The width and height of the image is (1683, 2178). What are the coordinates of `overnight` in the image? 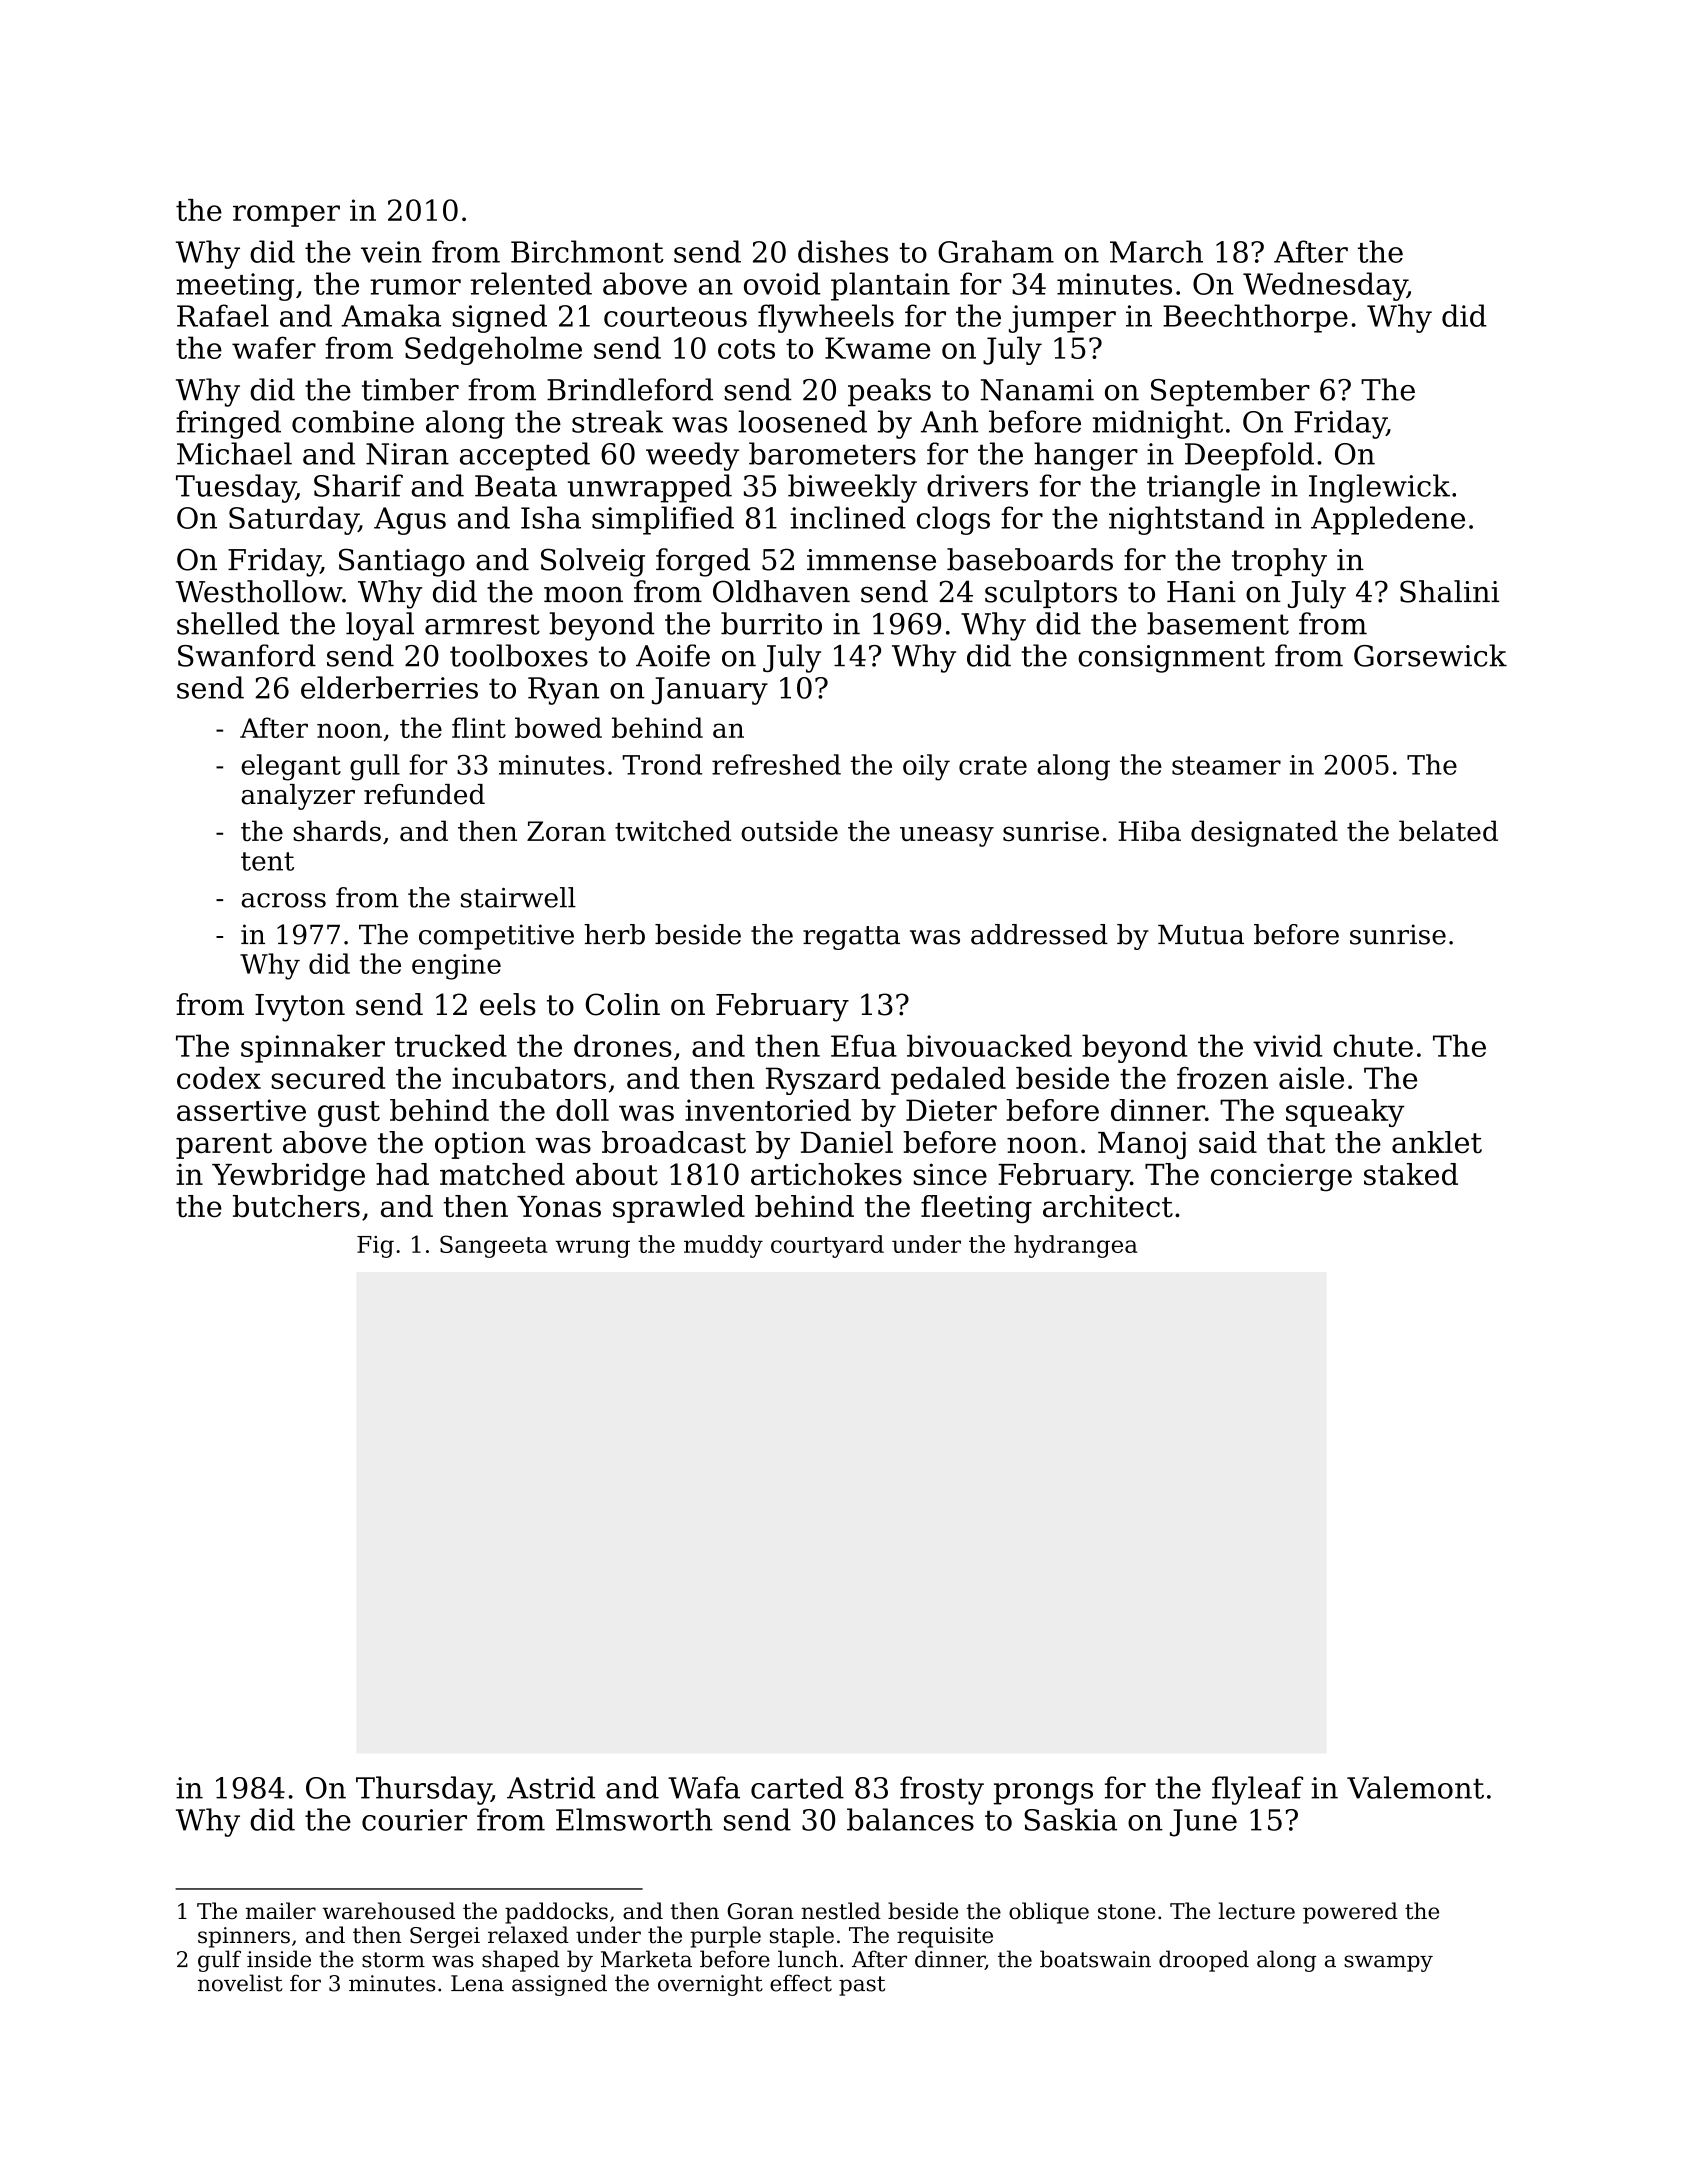 It's located at (710, 1985).
